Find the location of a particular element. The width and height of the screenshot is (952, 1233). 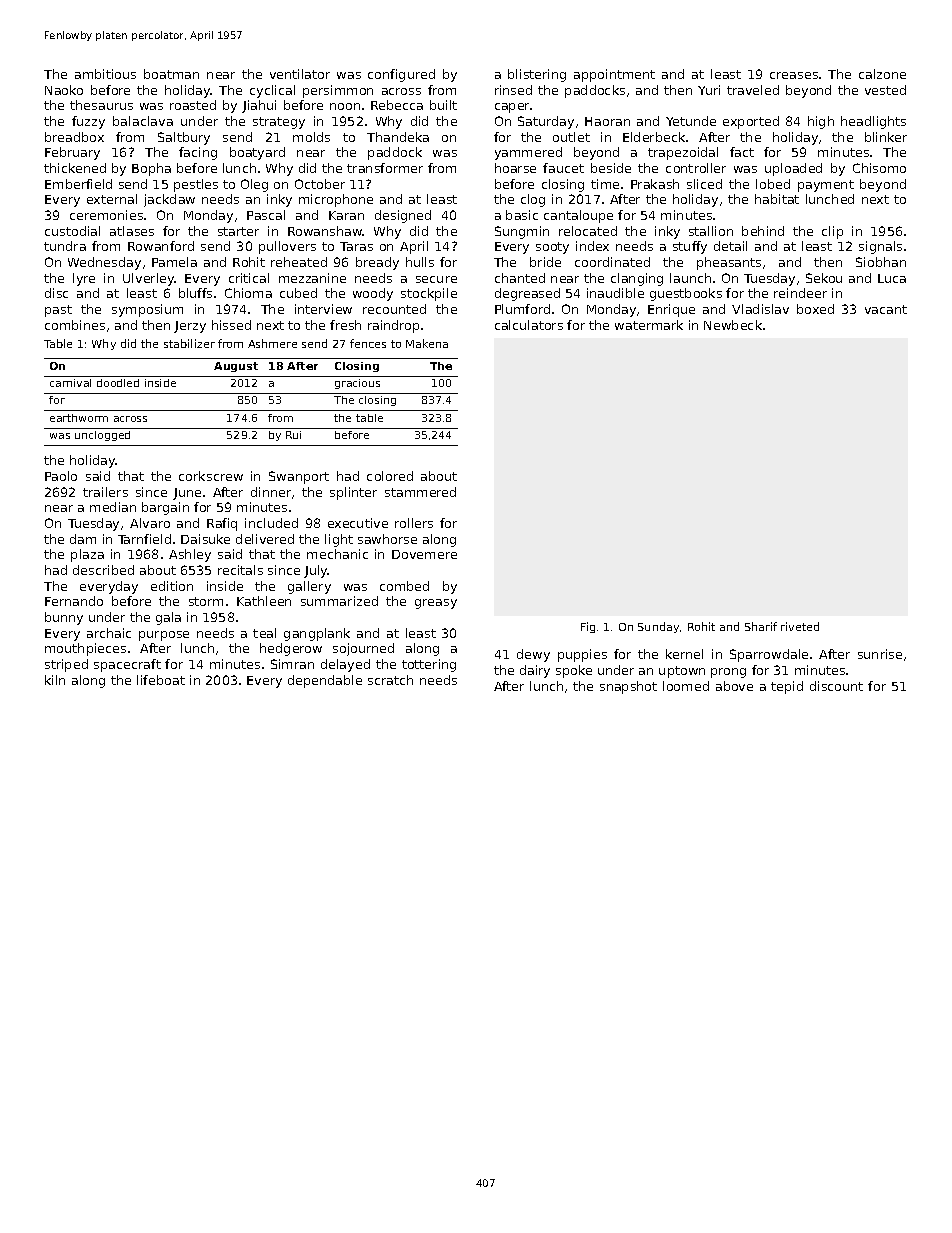

described is located at coordinates (103, 570).
